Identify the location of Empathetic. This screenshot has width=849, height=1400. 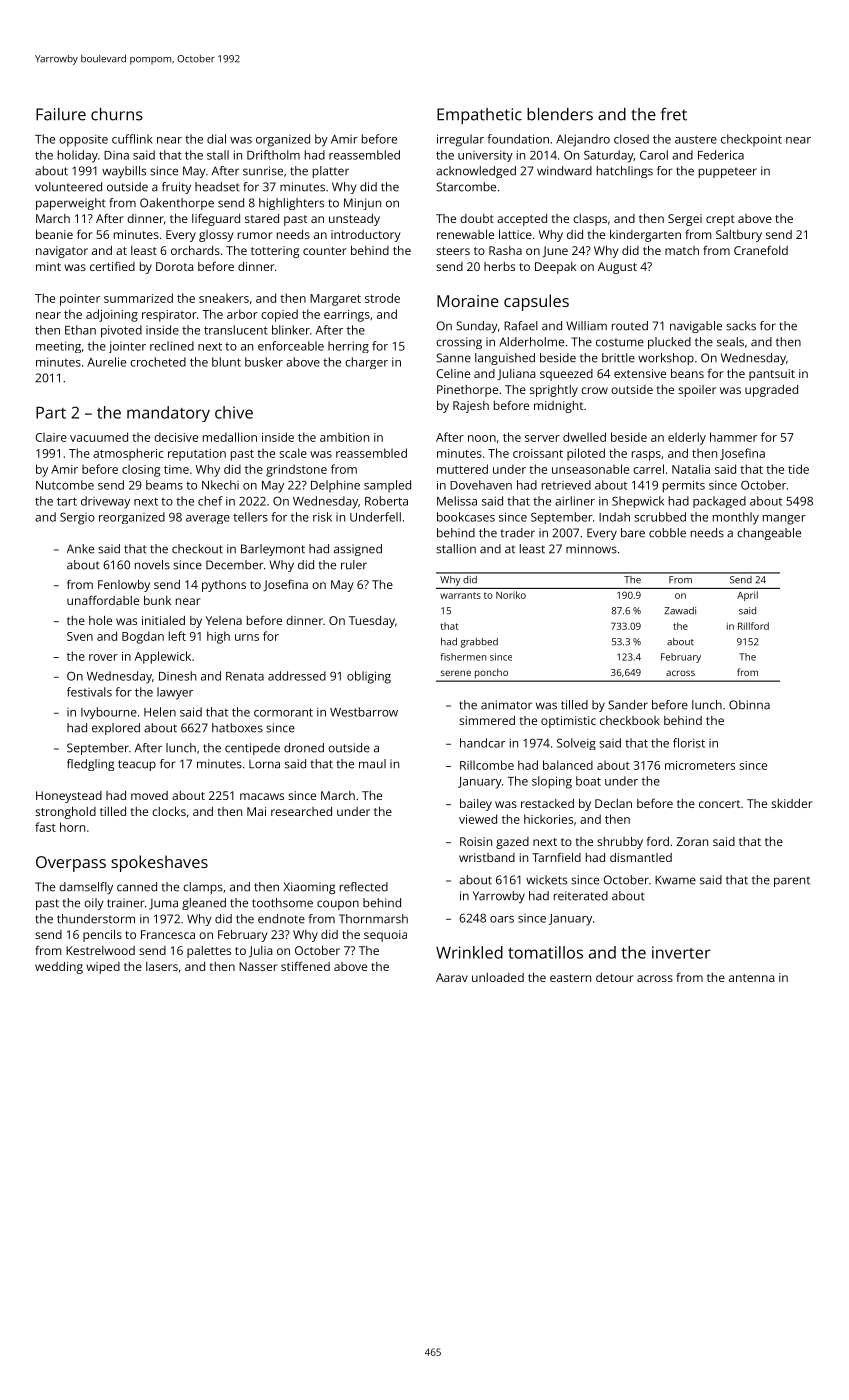
(479, 116).
